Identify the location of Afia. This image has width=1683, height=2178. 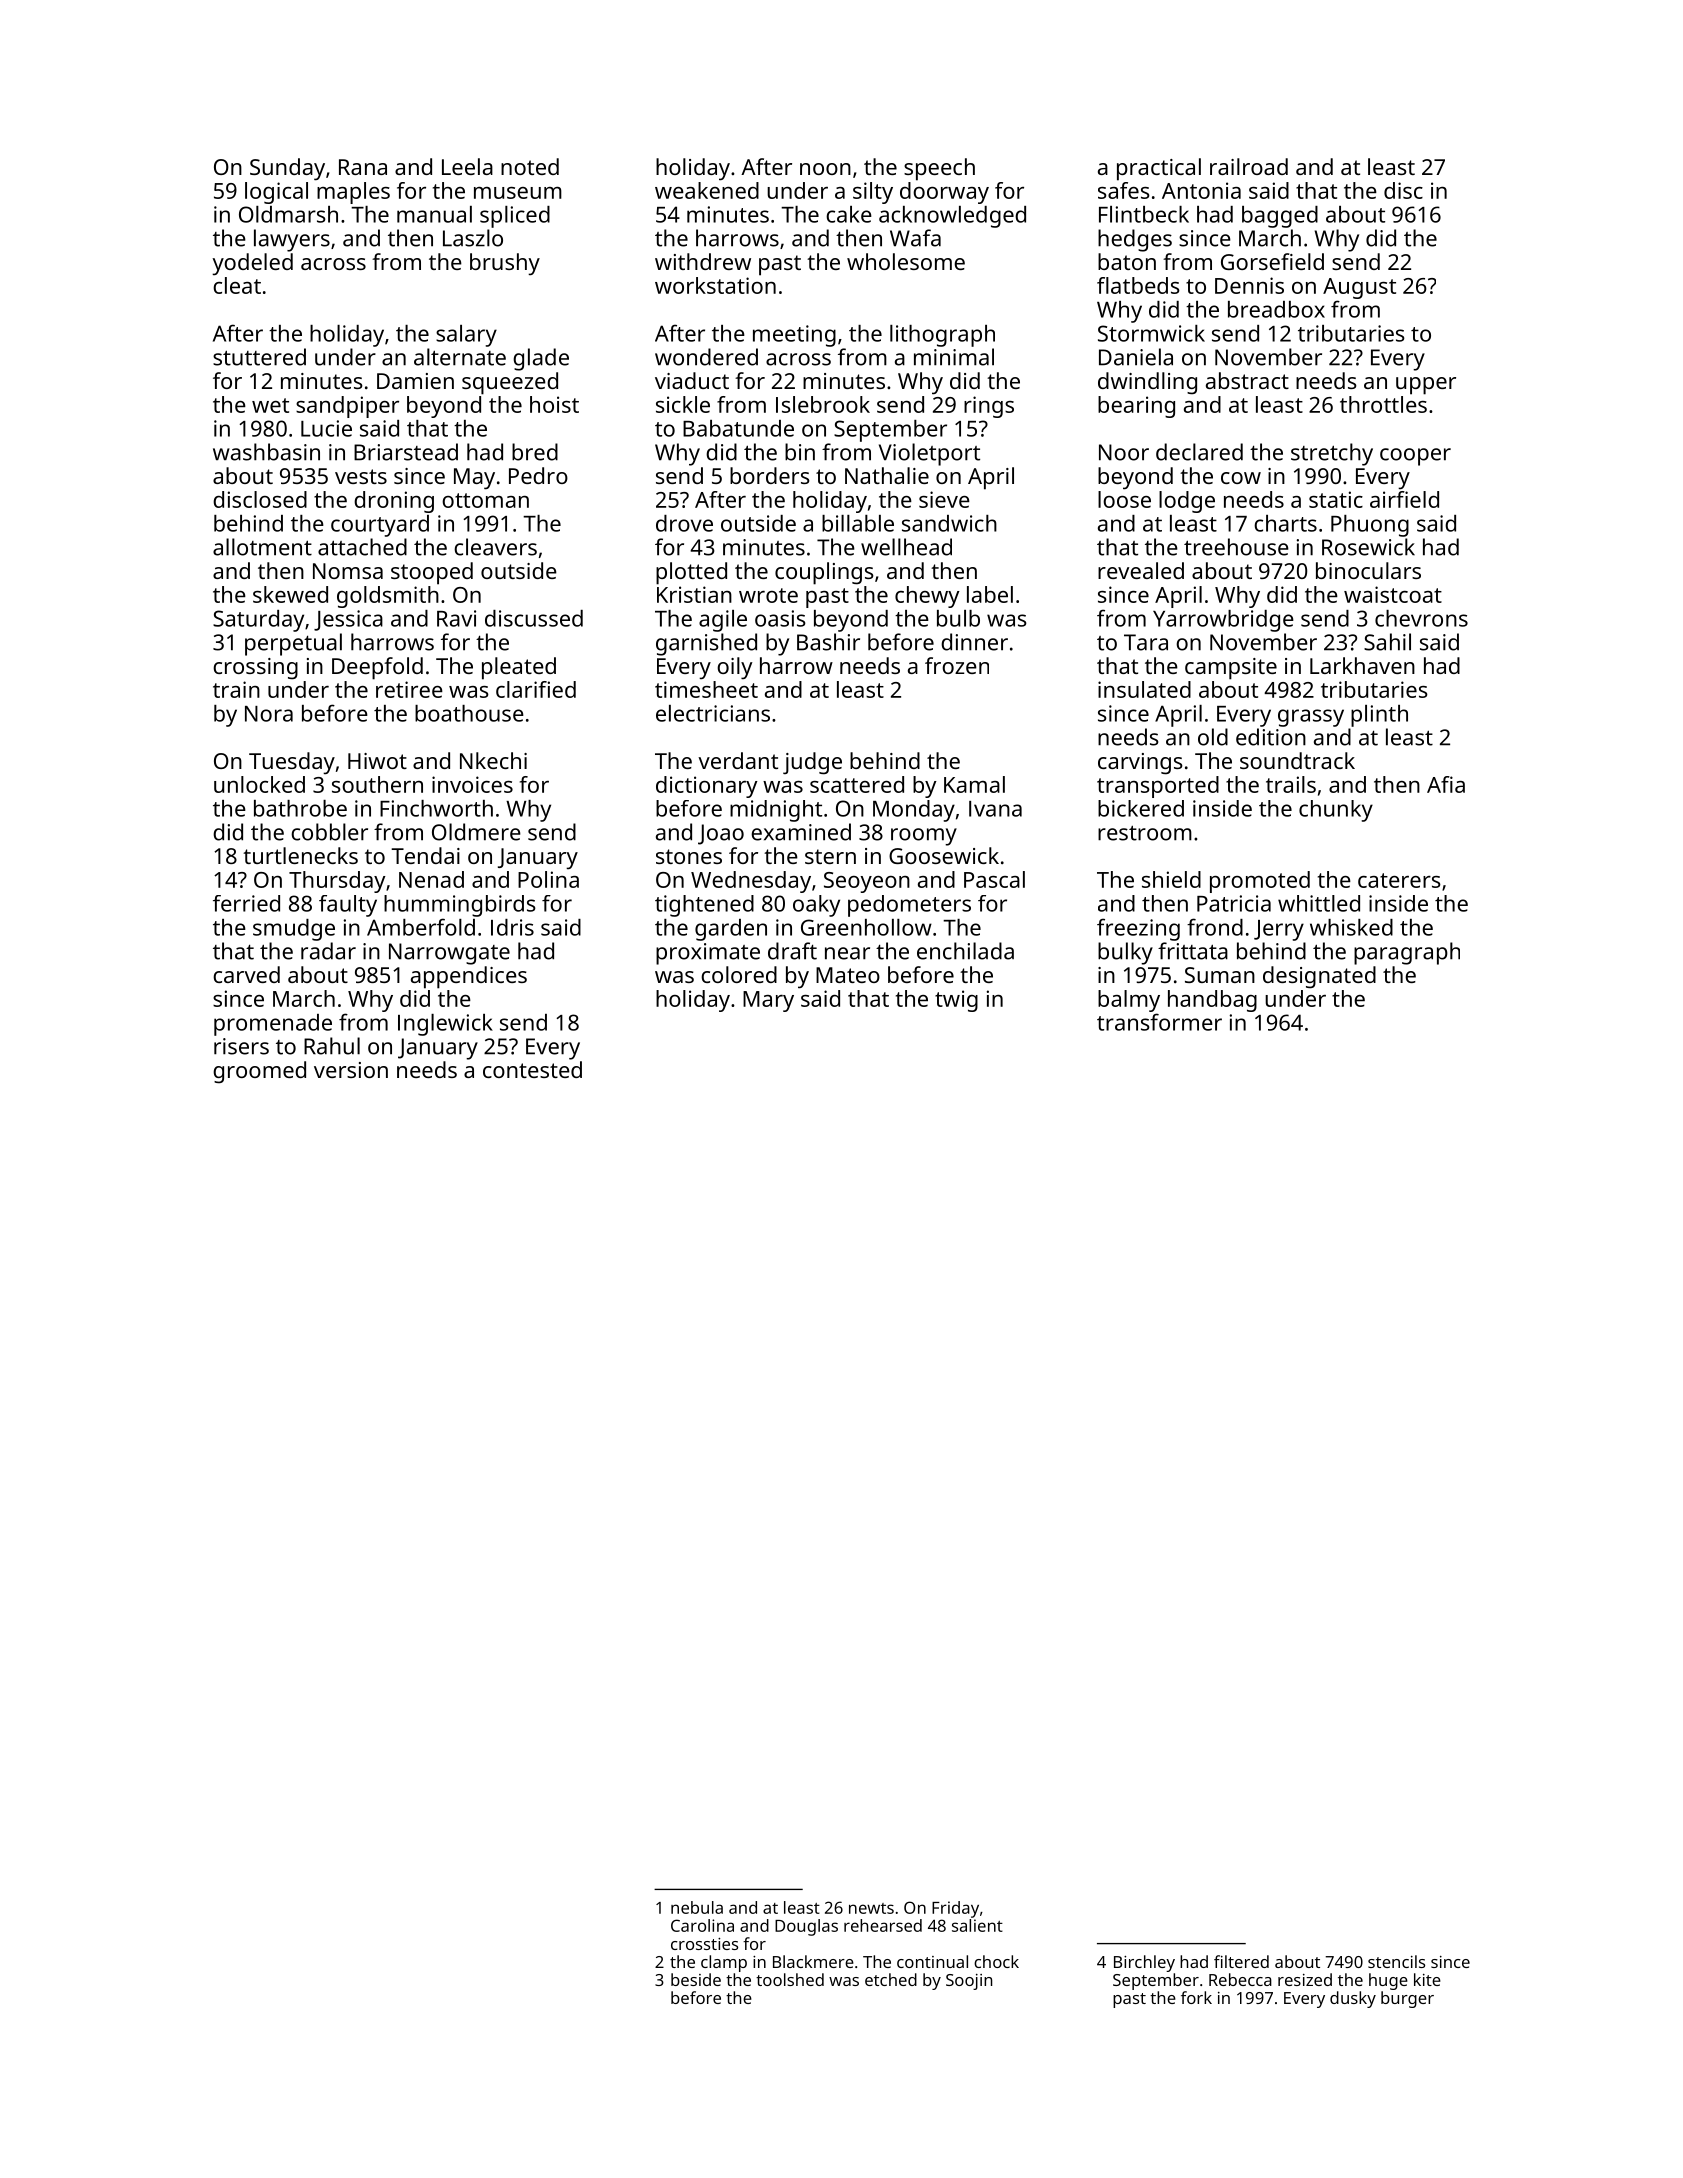
(1446, 784).
